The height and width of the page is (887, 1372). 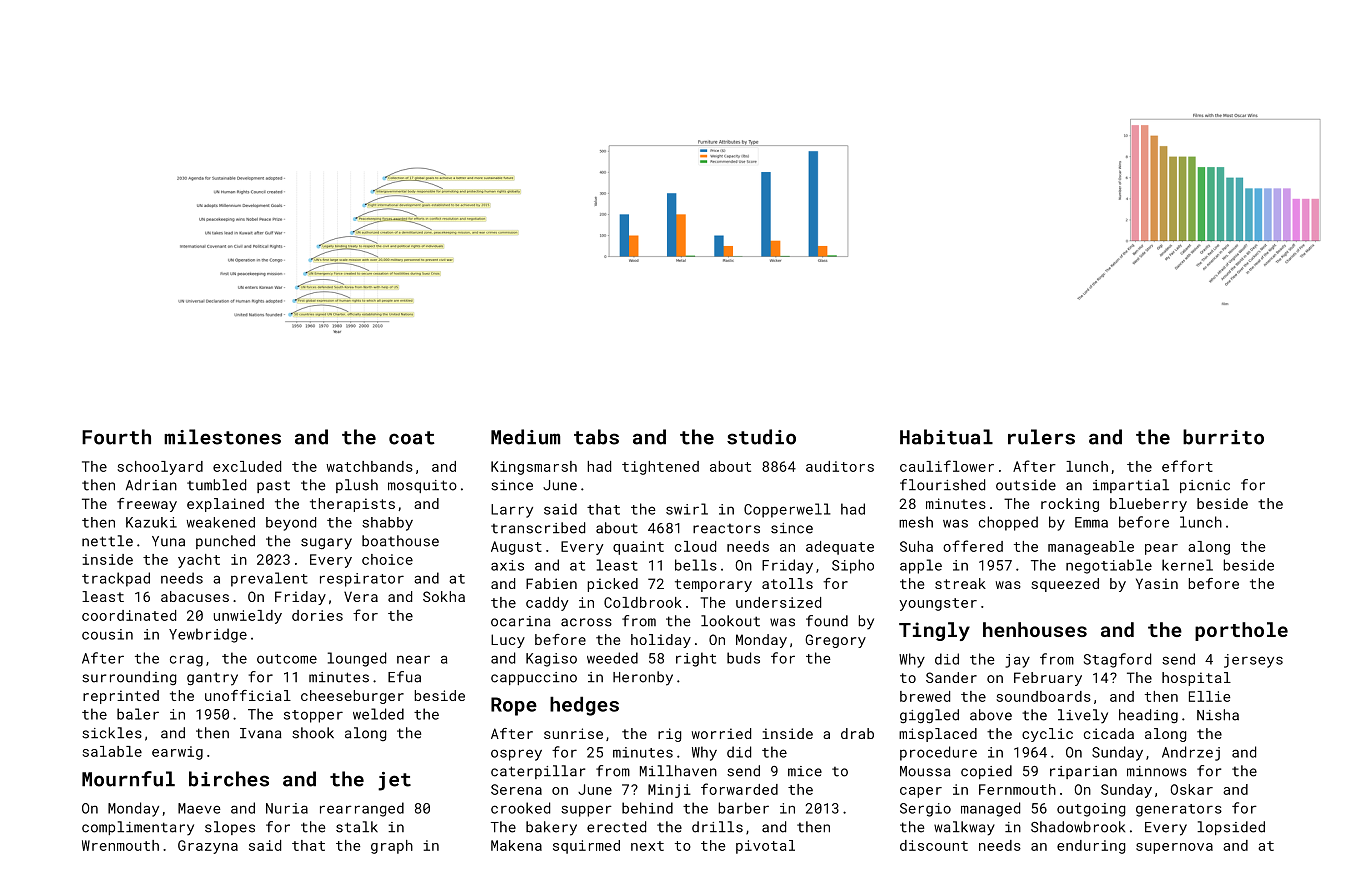 What do you see at coordinates (516, 845) in the page?
I see `Makena` at bounding box center [516, 845].
